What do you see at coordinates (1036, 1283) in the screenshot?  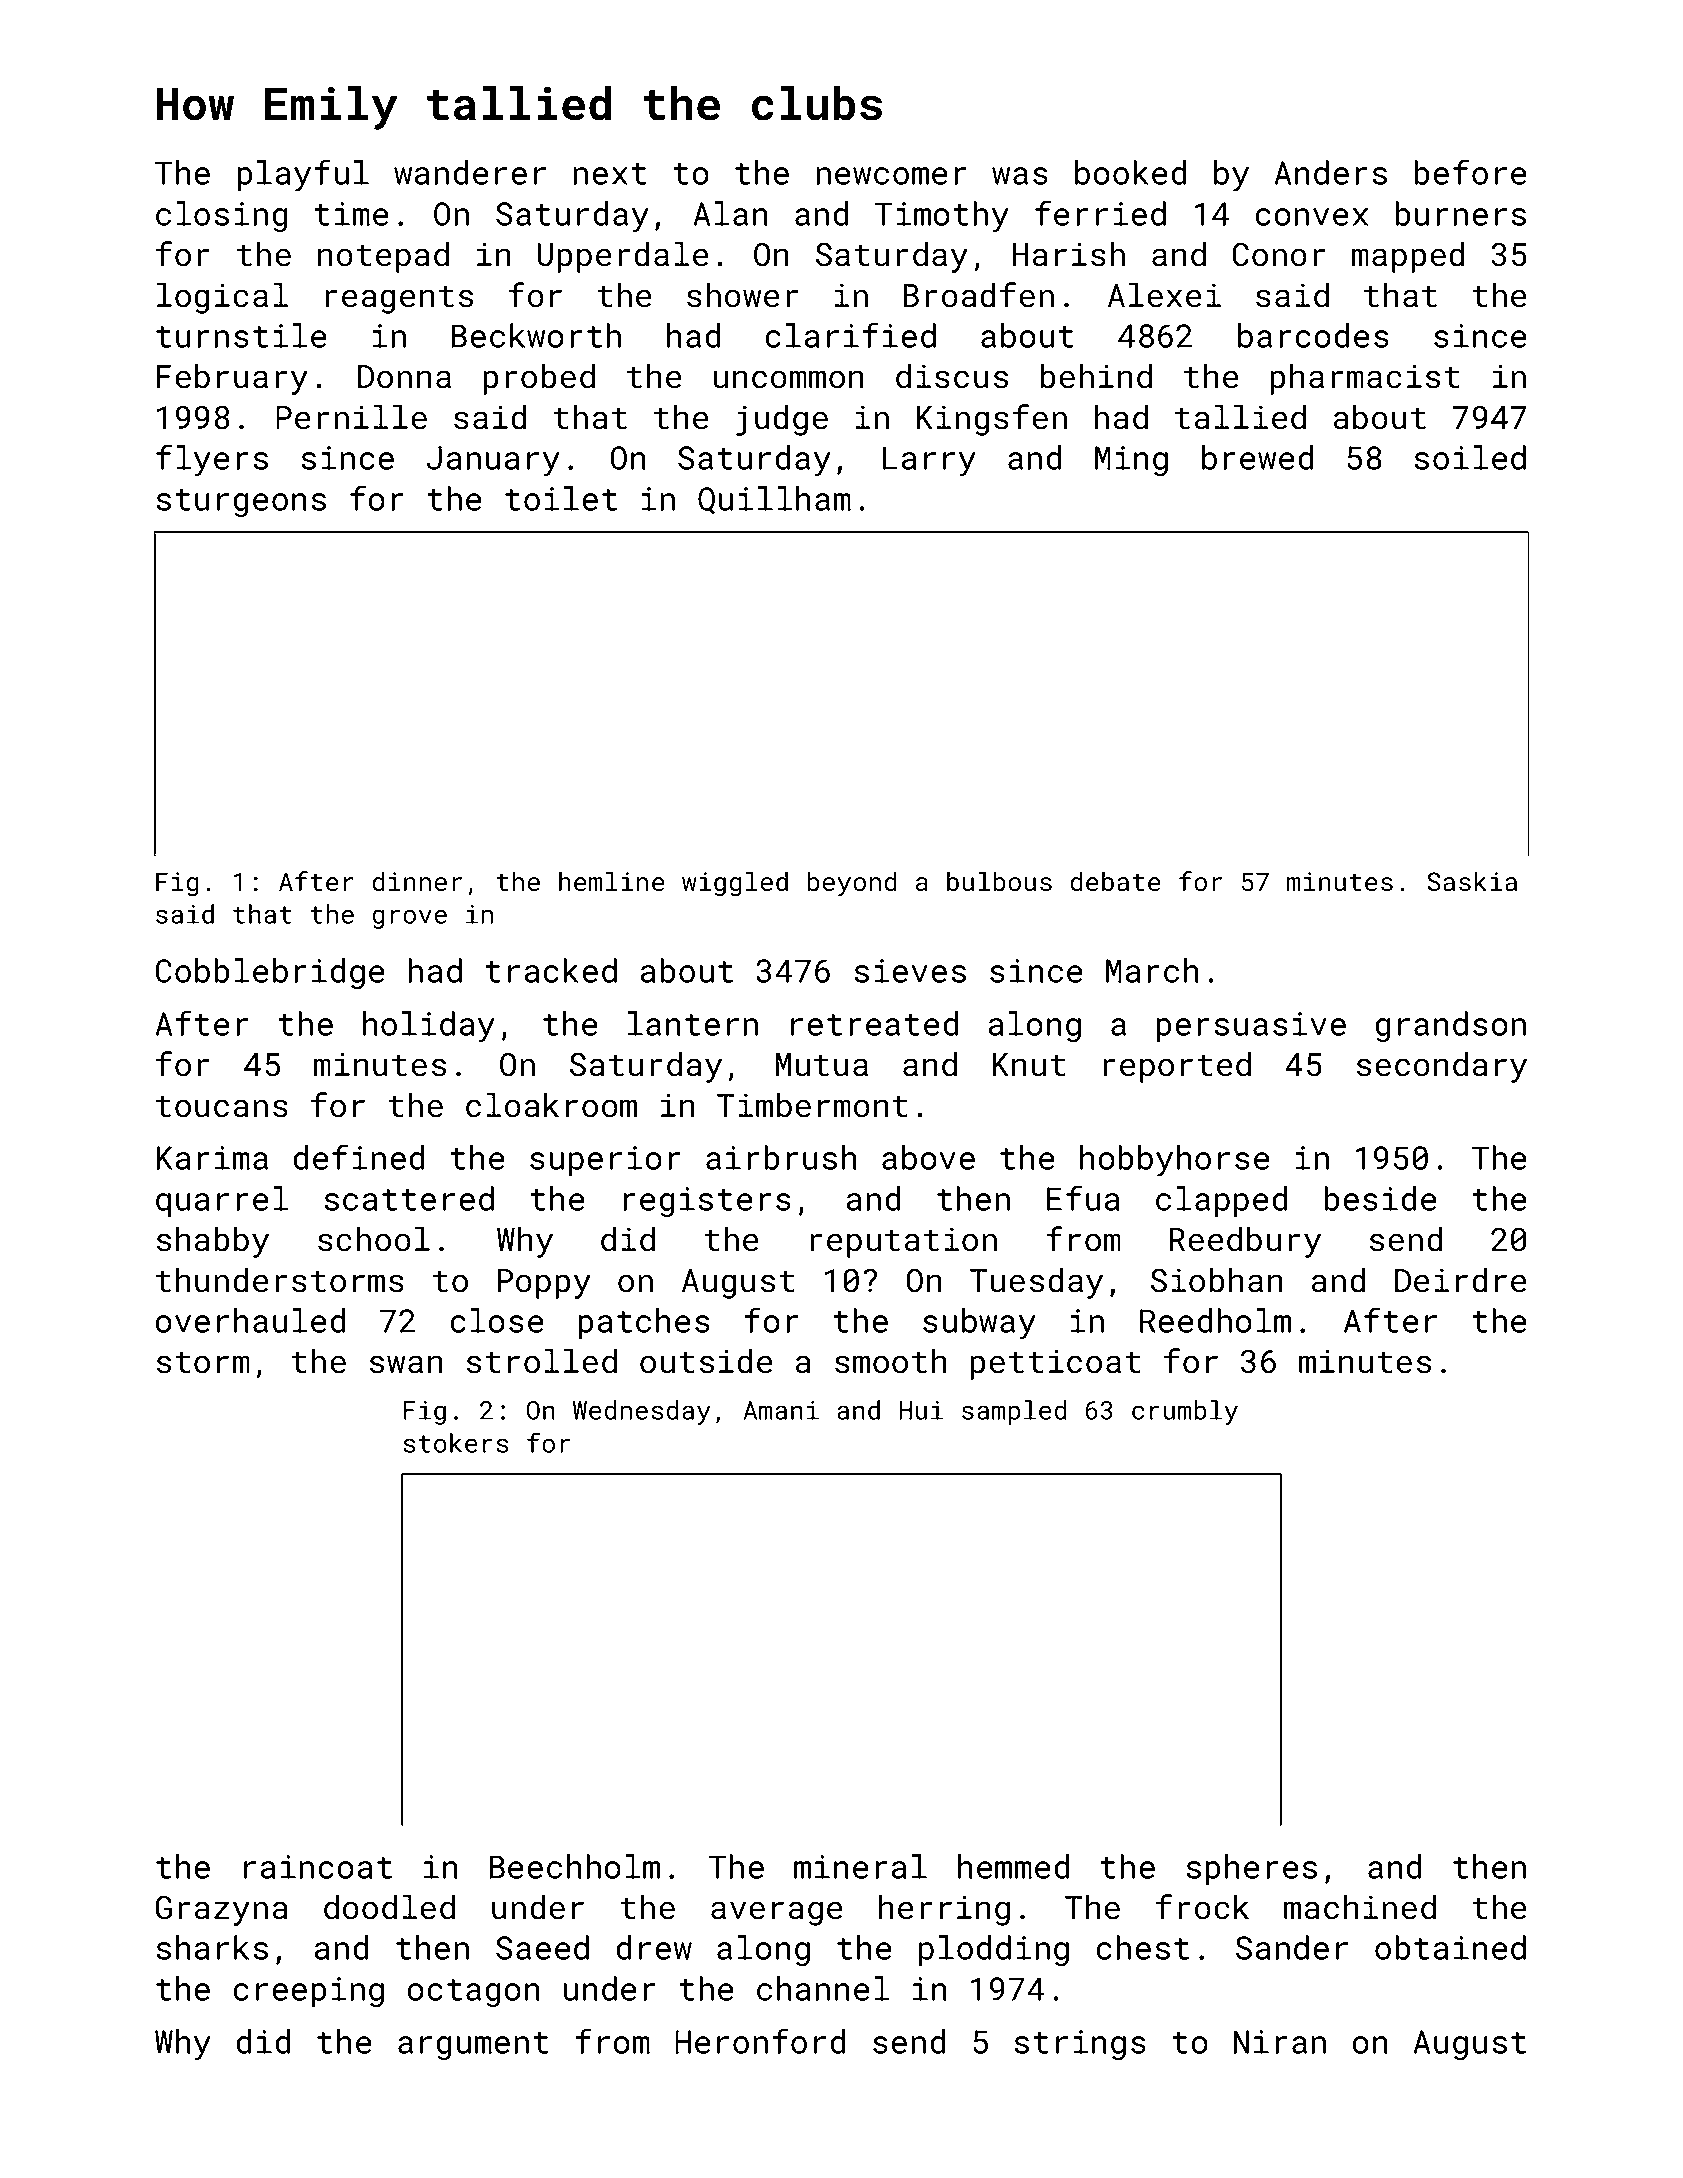 I see `Tuesday` at bounding box center [1036, 1283].
